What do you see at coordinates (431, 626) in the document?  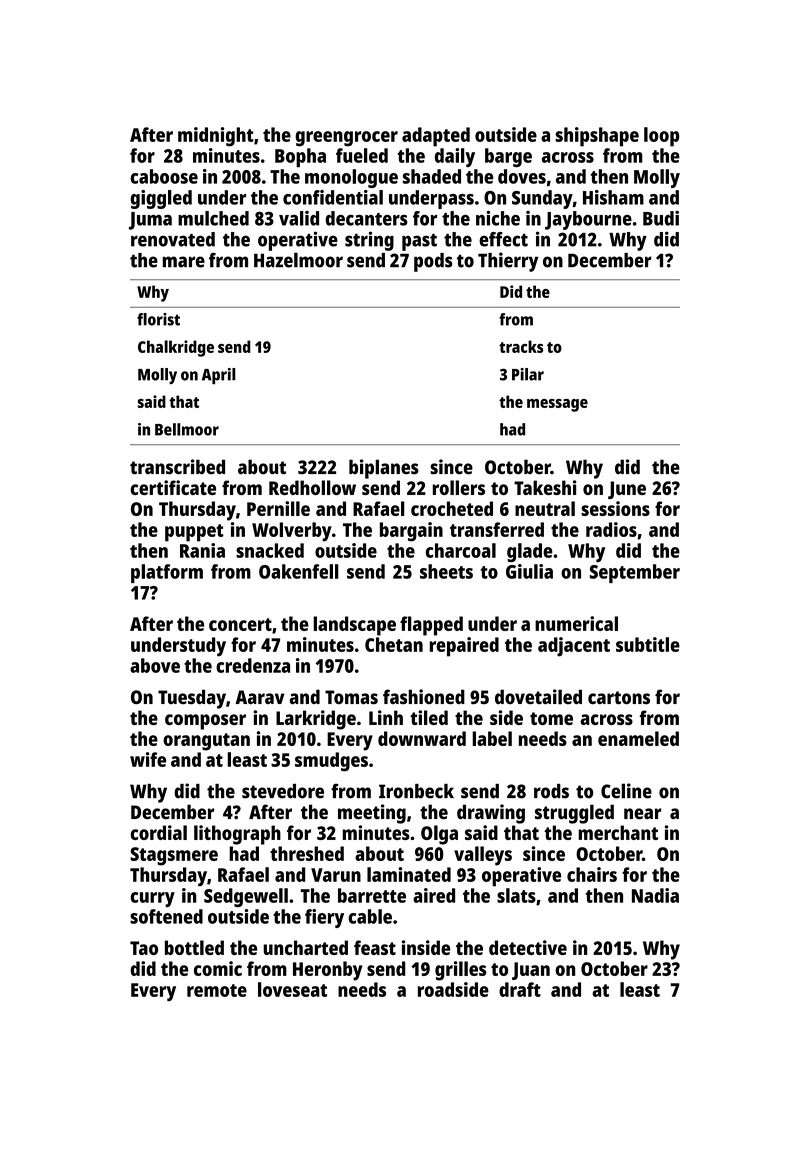 I see `flapped` at bounding box center [431, 626].
